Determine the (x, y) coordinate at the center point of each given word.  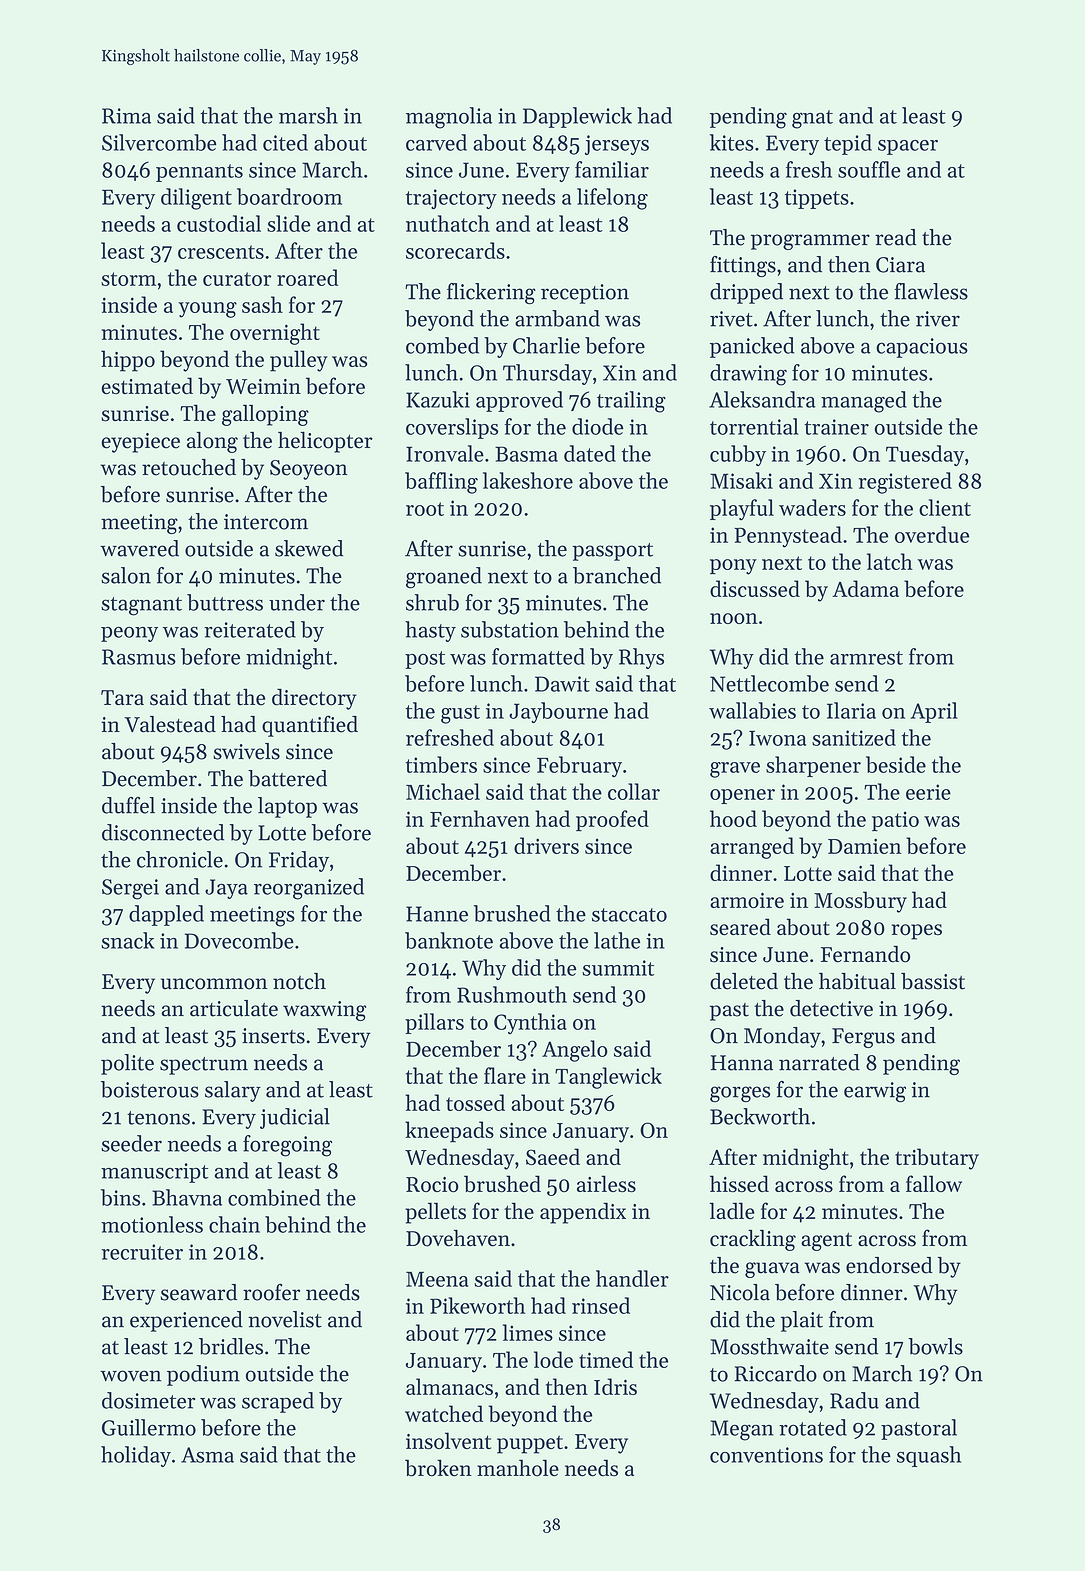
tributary (937, 1159)
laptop (287, 807)
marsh (308, 115)
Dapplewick (577, 117)
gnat (812, 119)
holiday (136, 1456)
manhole (518, 1468)
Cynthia (530, 1023)
